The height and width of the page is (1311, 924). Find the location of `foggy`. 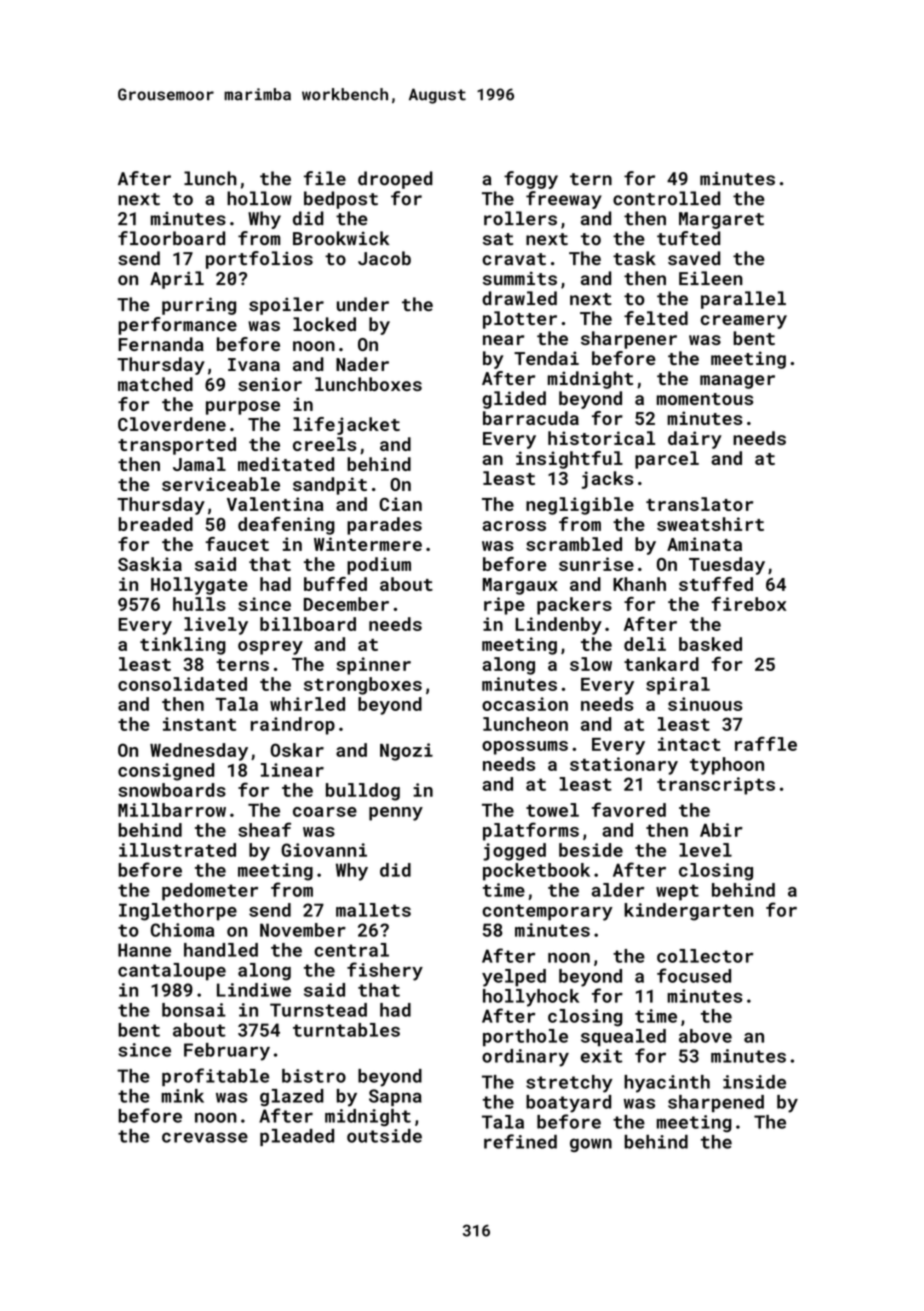

foggy is located at coordinates (531, 180).
